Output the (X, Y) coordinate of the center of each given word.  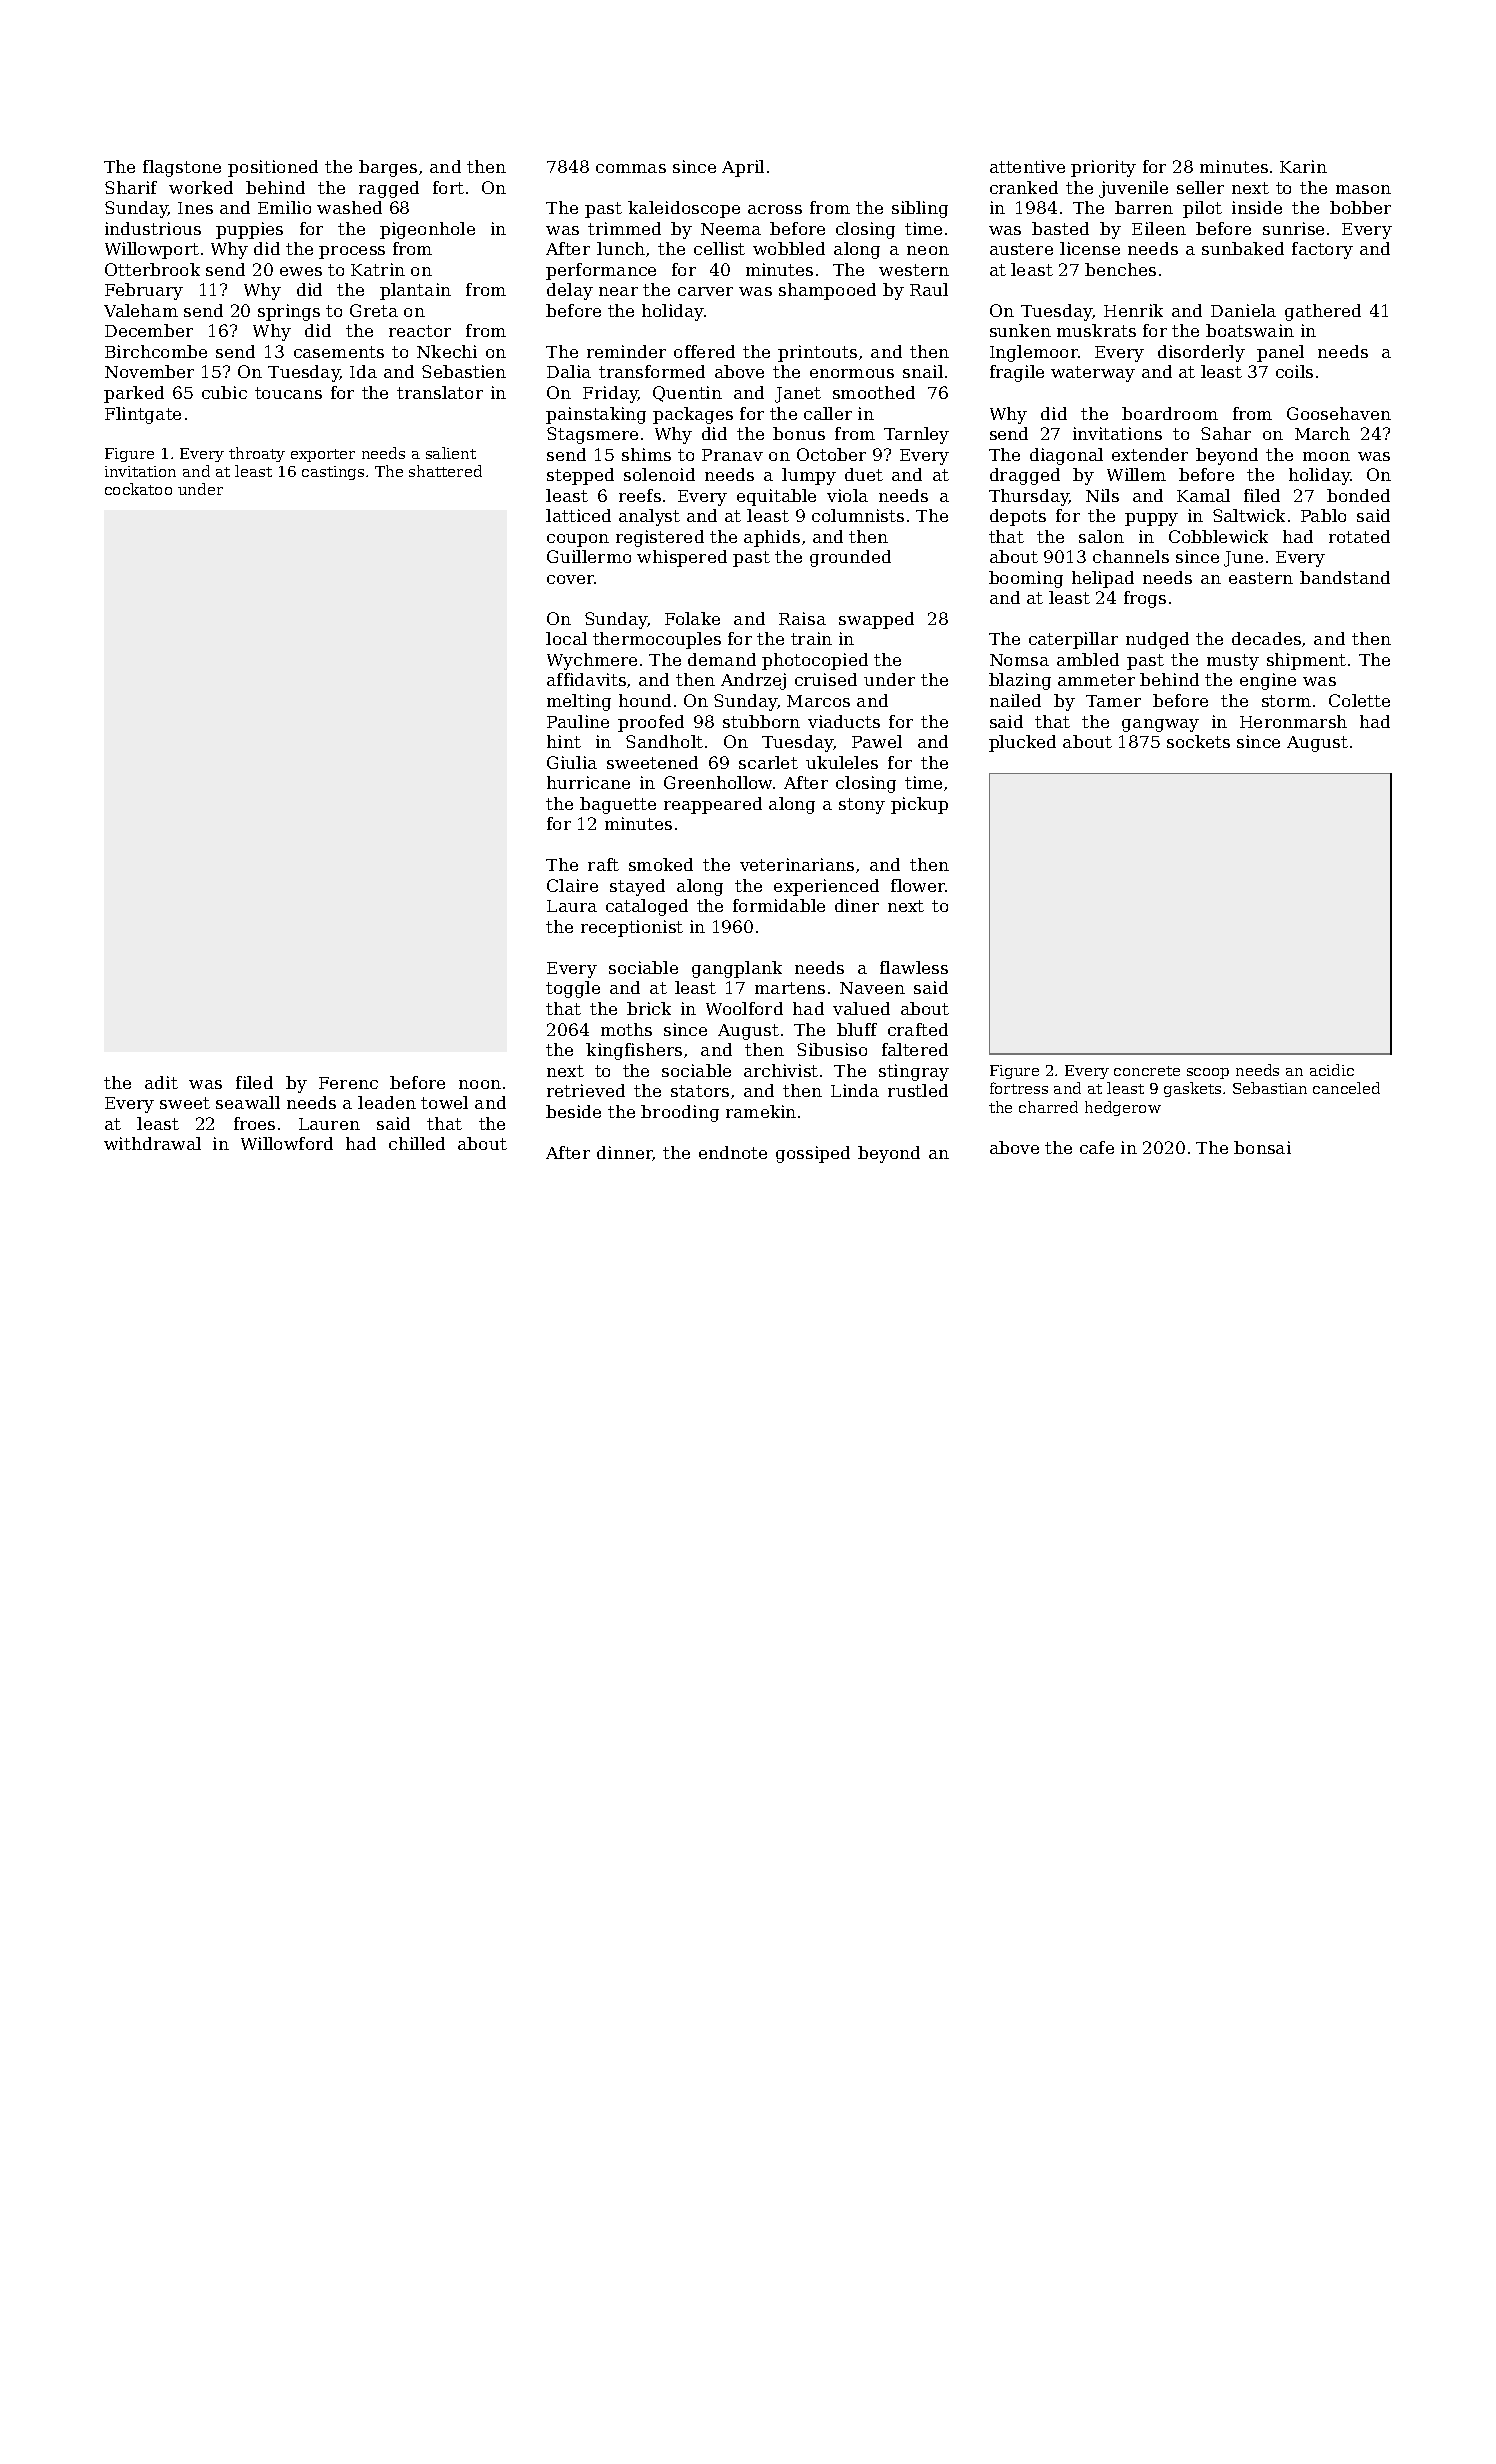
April (743, 168)
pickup (919, 805)
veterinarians (797, 864)
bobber (1360, 207)
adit (161, 1082)
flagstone (182, 168)
